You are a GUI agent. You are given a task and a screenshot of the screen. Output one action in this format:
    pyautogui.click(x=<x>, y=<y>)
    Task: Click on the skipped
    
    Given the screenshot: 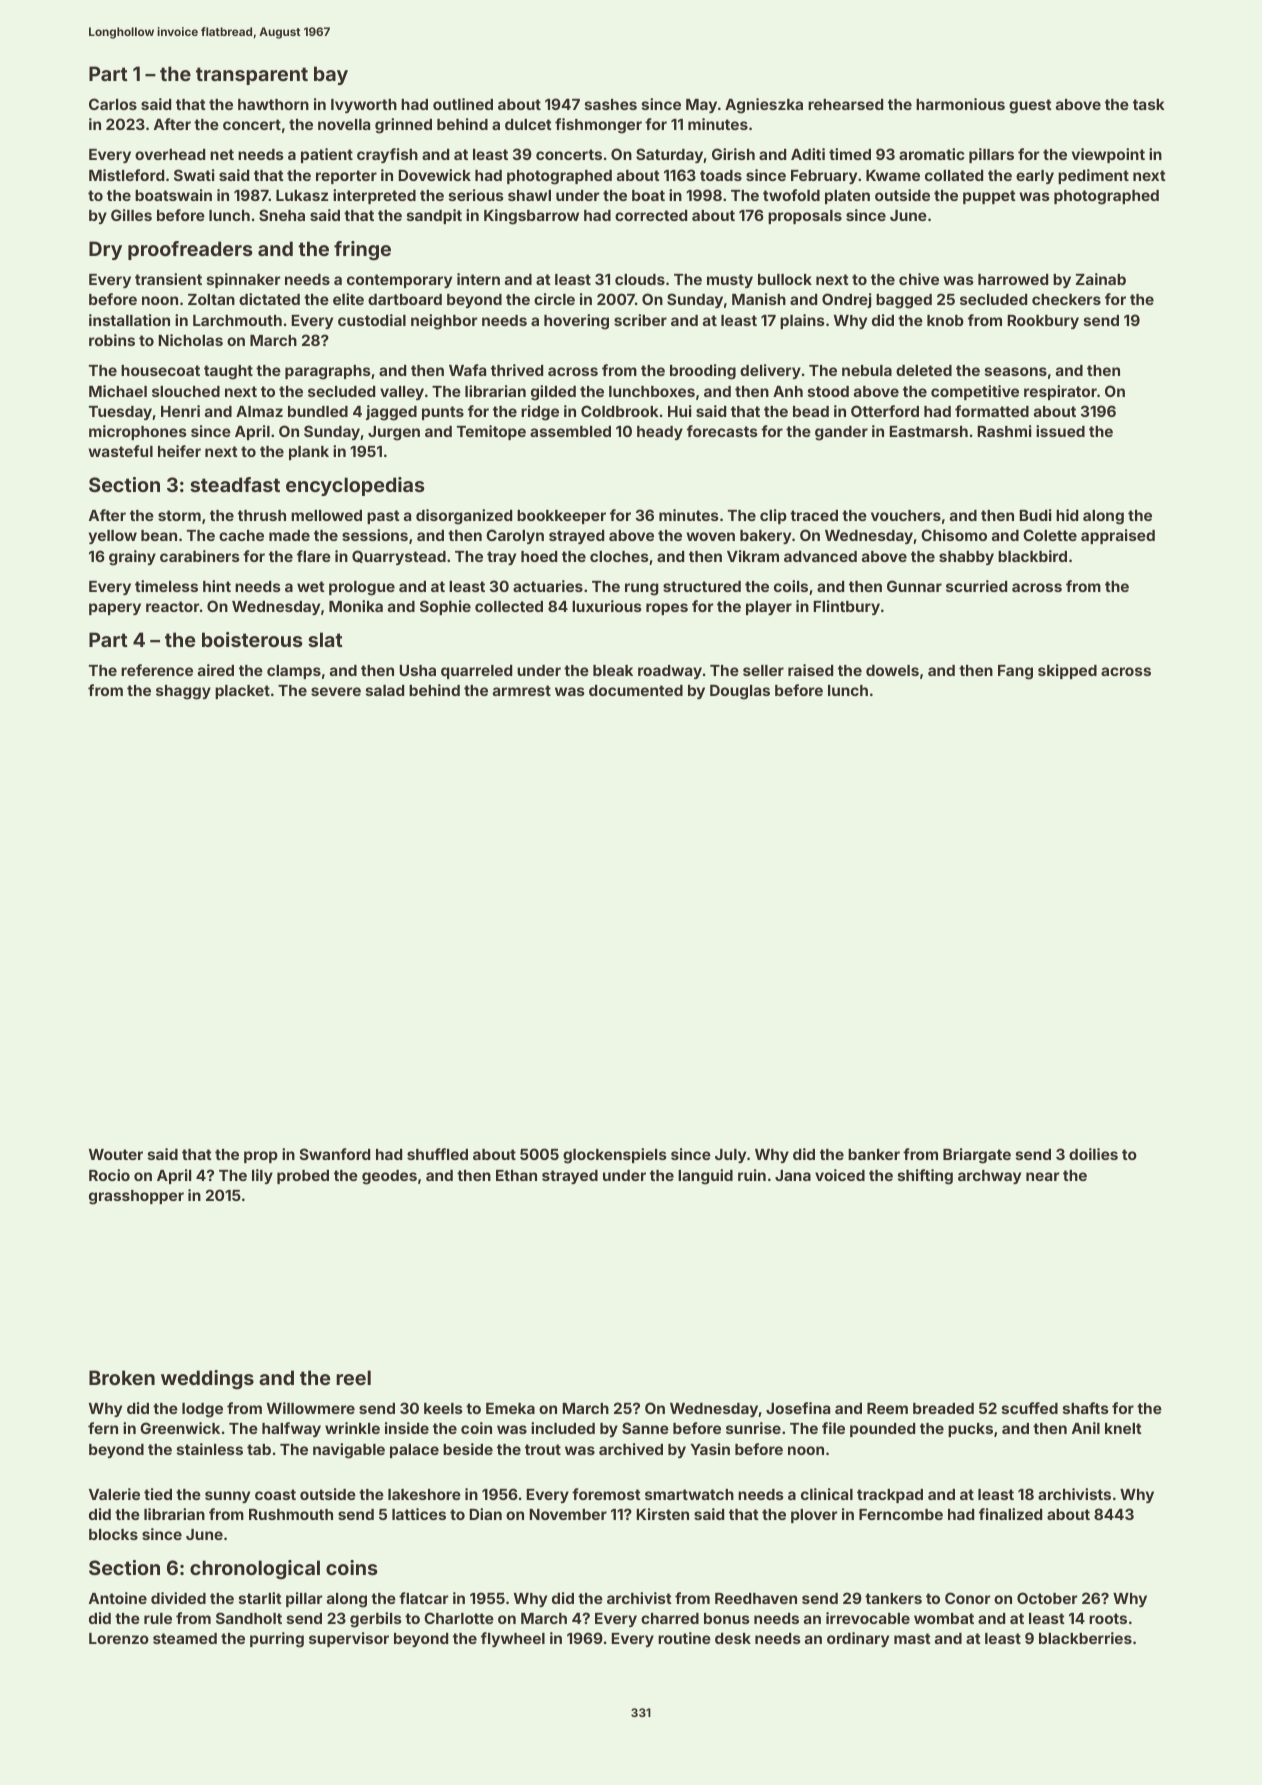 What is the action you would take?
    pyautogui.click(x=1067, y=671)
